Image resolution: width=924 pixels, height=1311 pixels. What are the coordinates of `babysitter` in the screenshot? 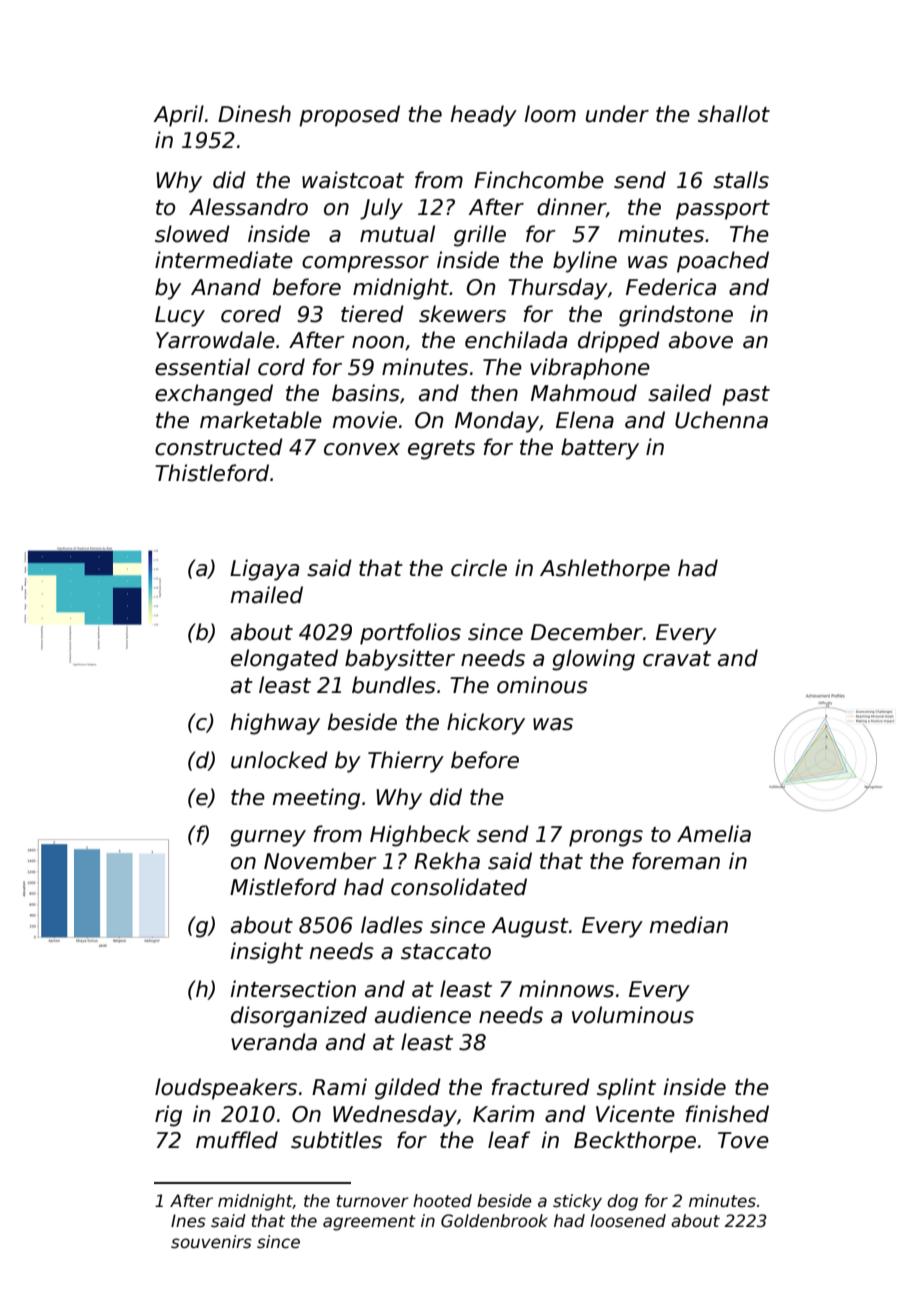 It's located at (400, 660).
